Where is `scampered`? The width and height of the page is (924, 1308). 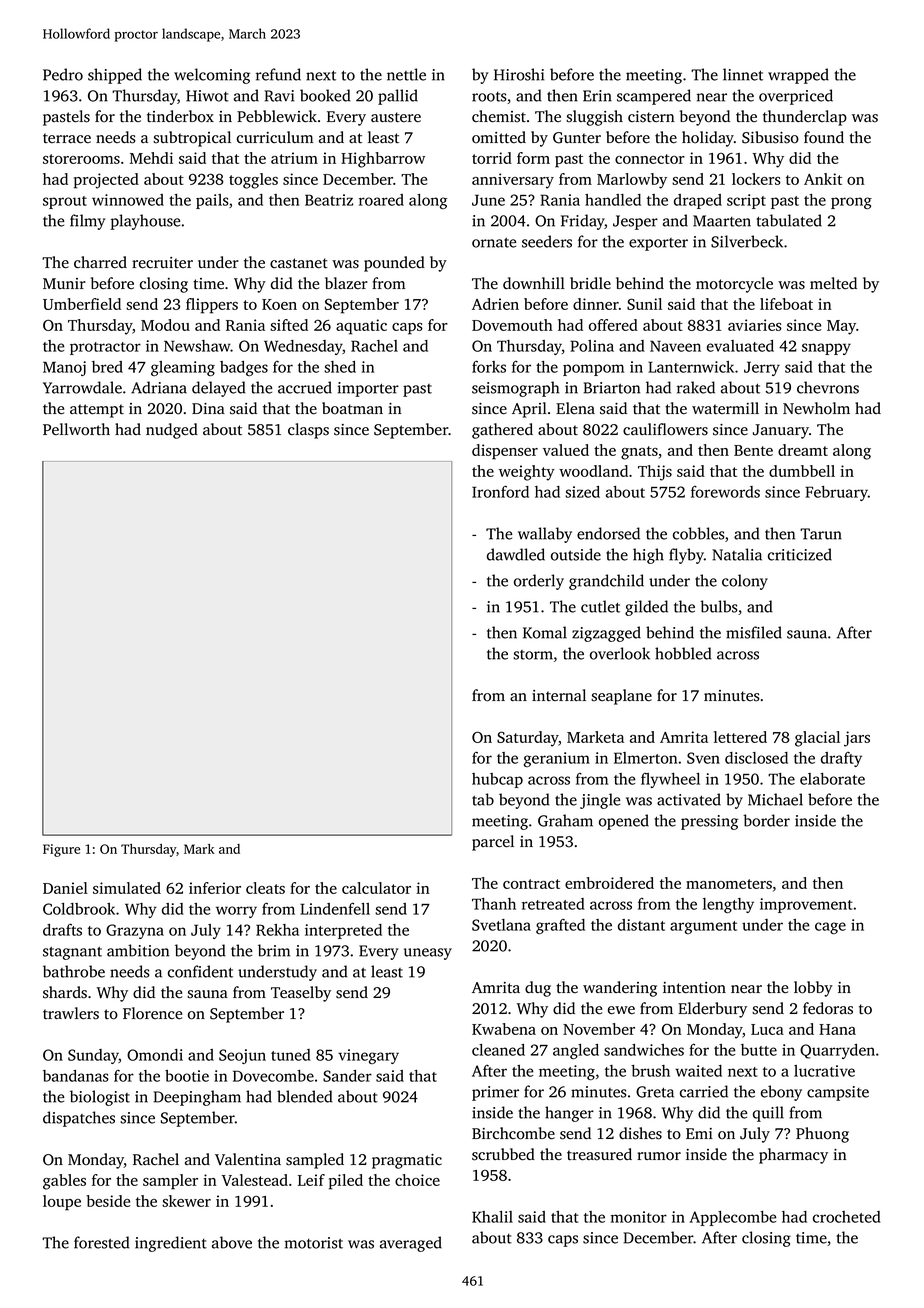
scampered is located at coordinates (654, 97).
